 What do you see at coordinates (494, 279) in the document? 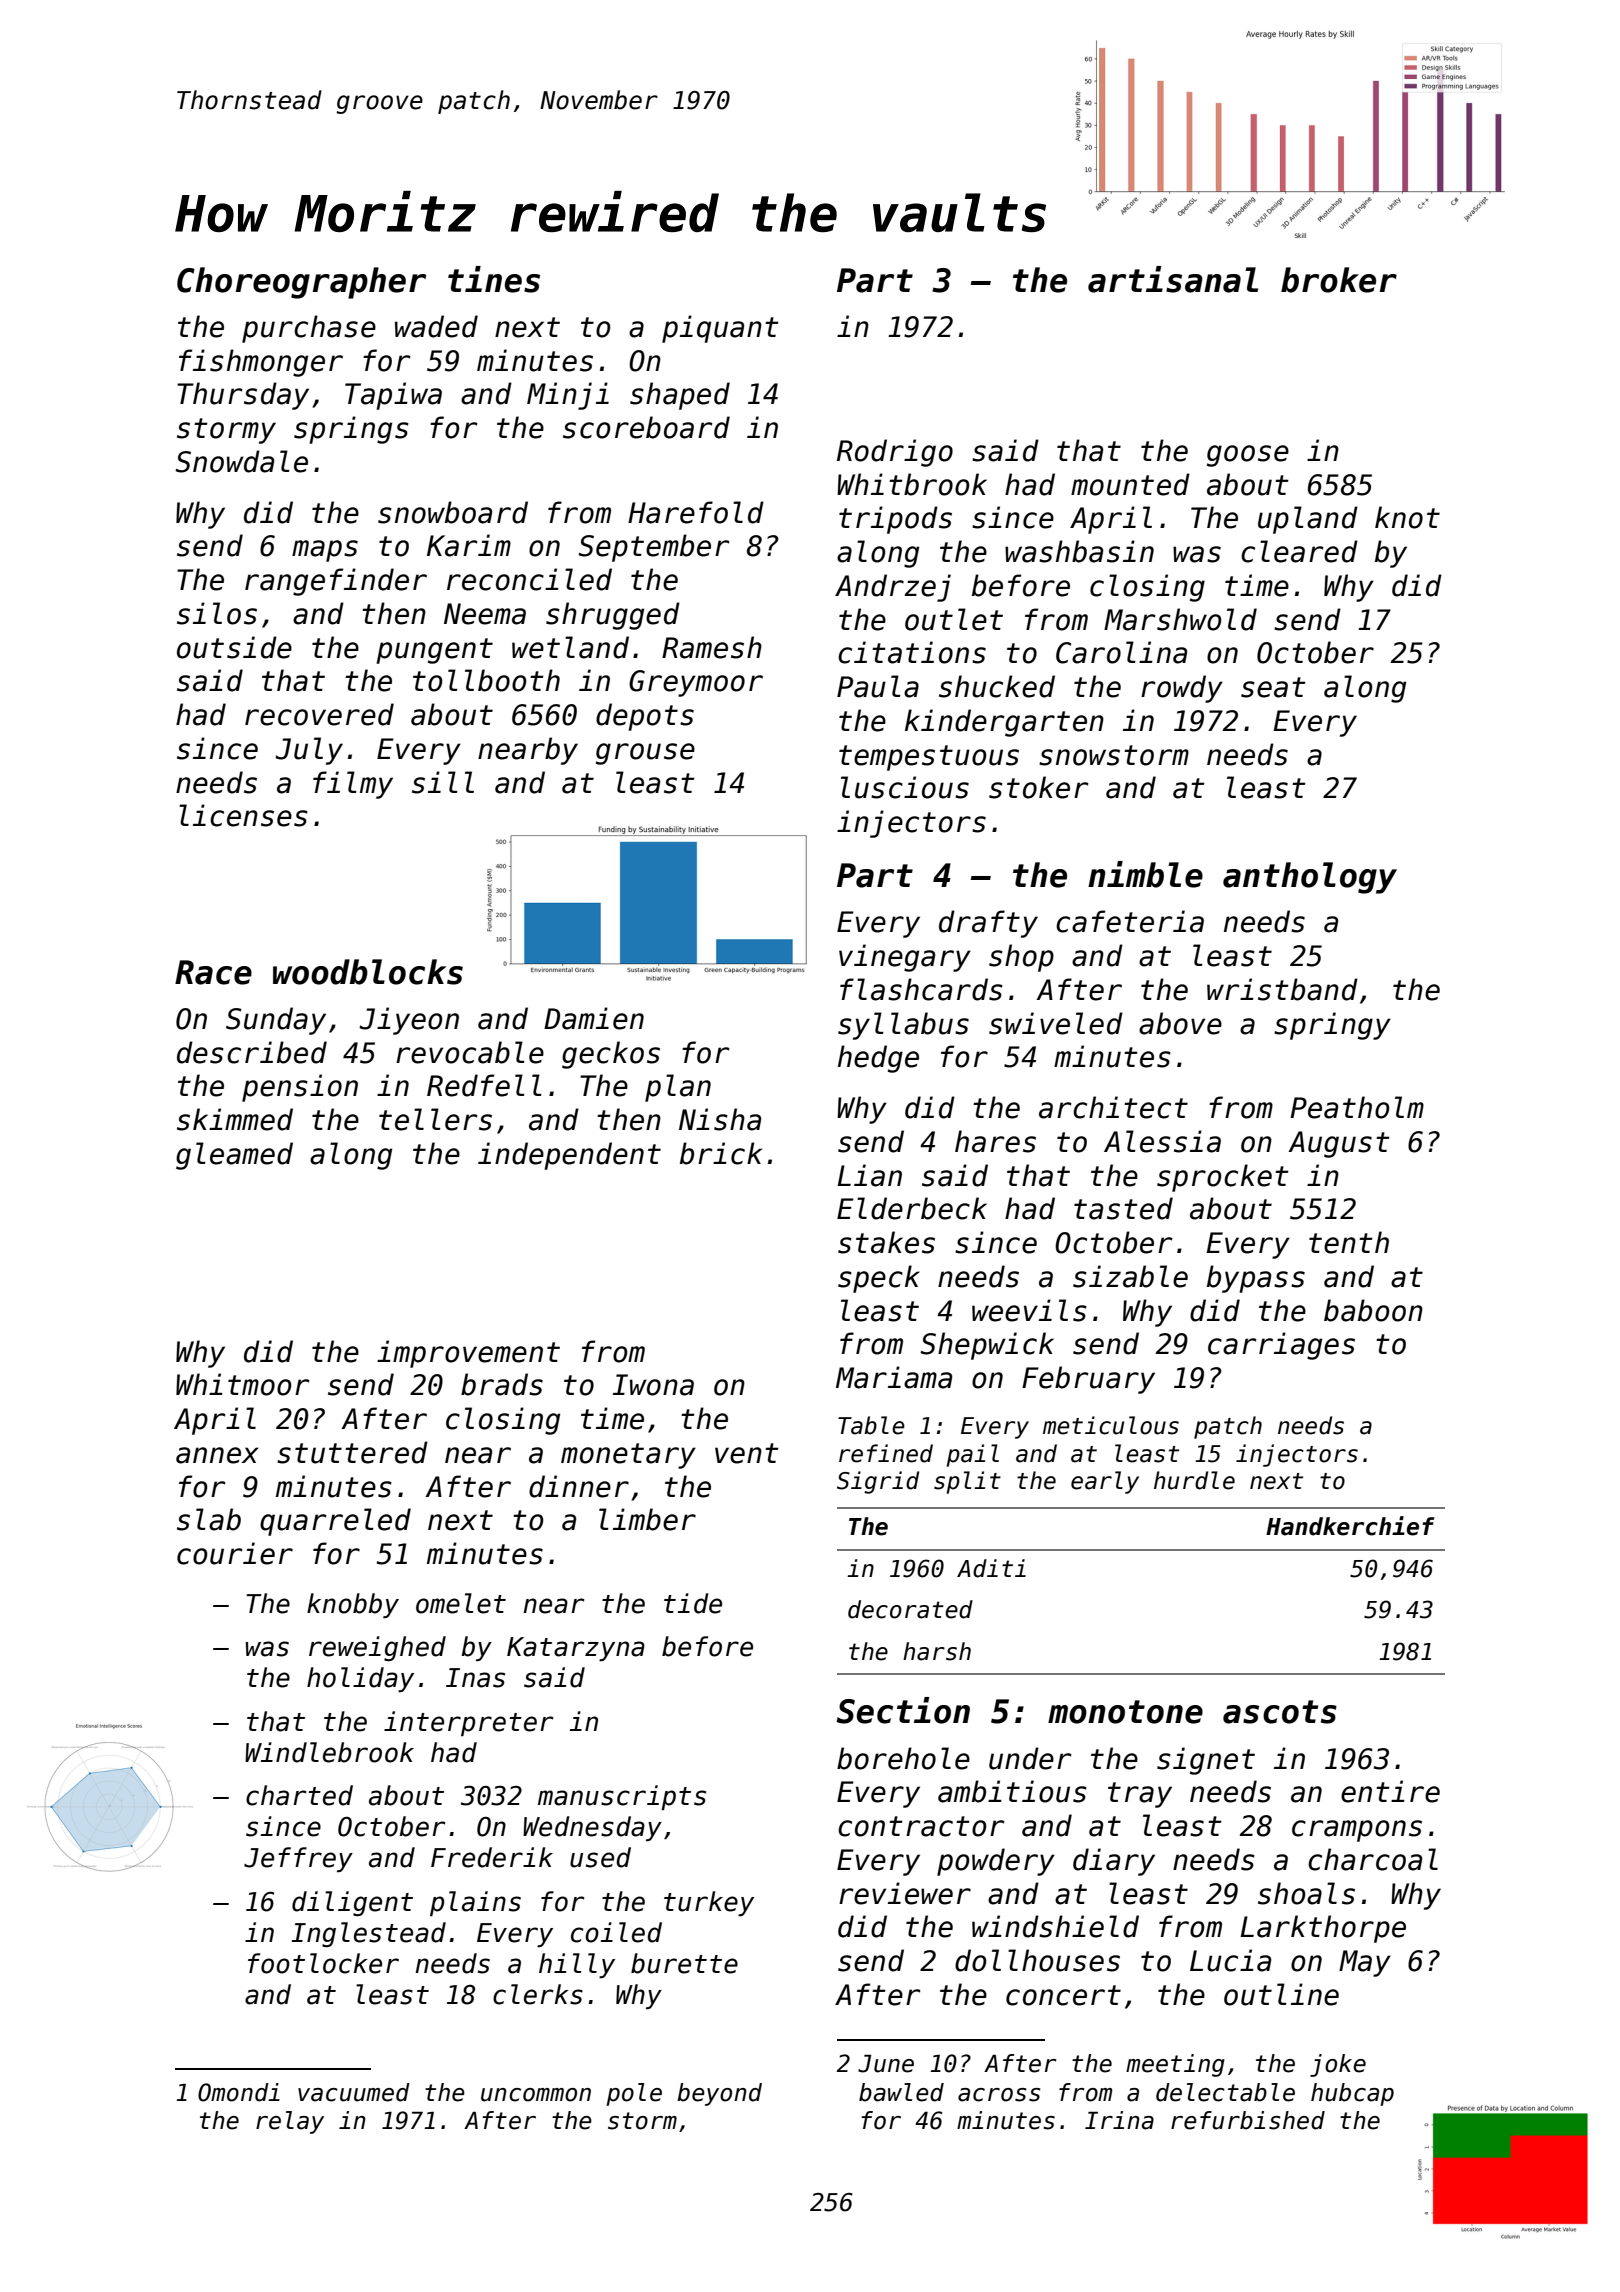
I see `tines` at bounding box center [494, 279].
